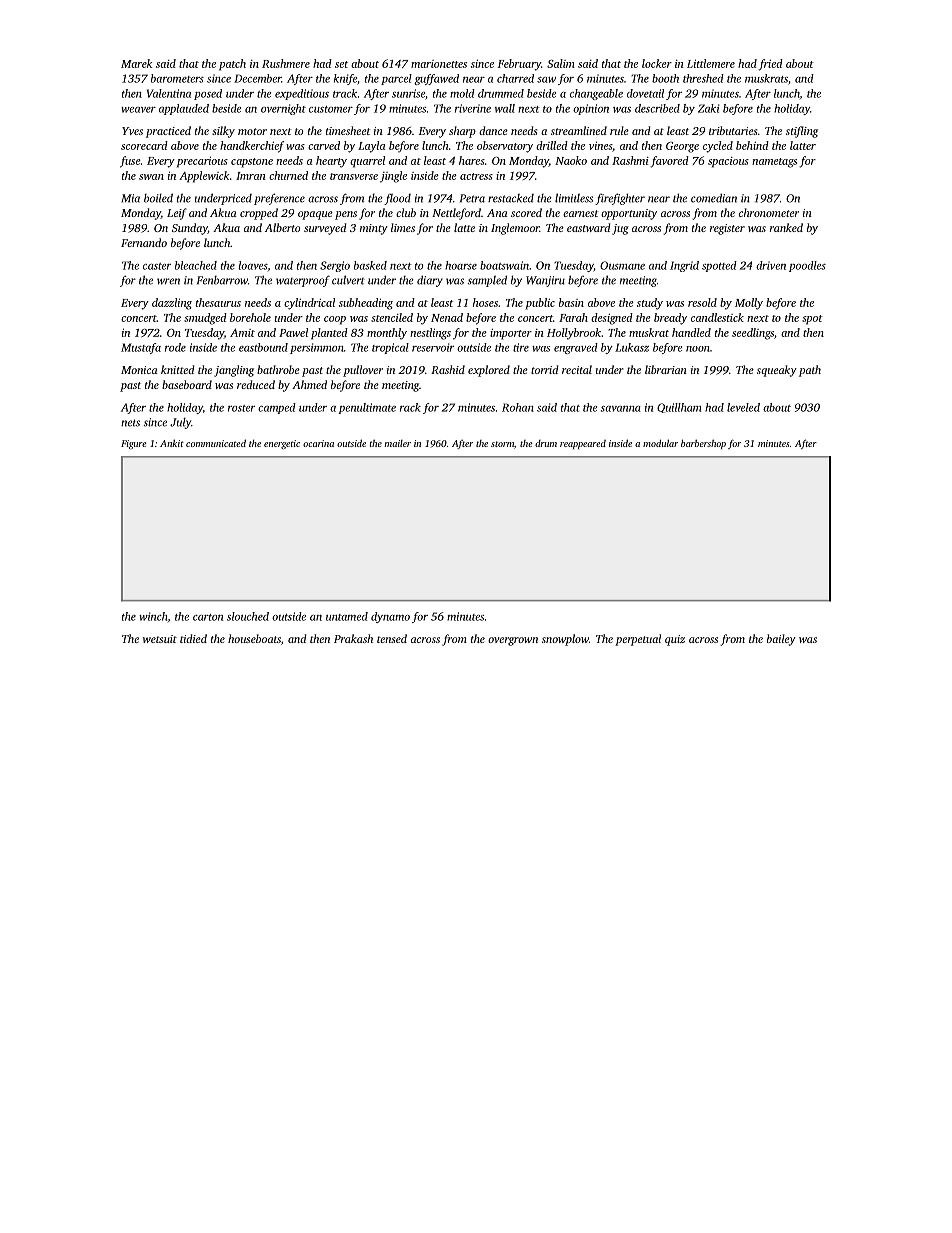 The height and width of the image is (1233, 952). What do you see at coordinates (254, 638) in the image?
I see `houseboats` at bounding box center [254, 638].
